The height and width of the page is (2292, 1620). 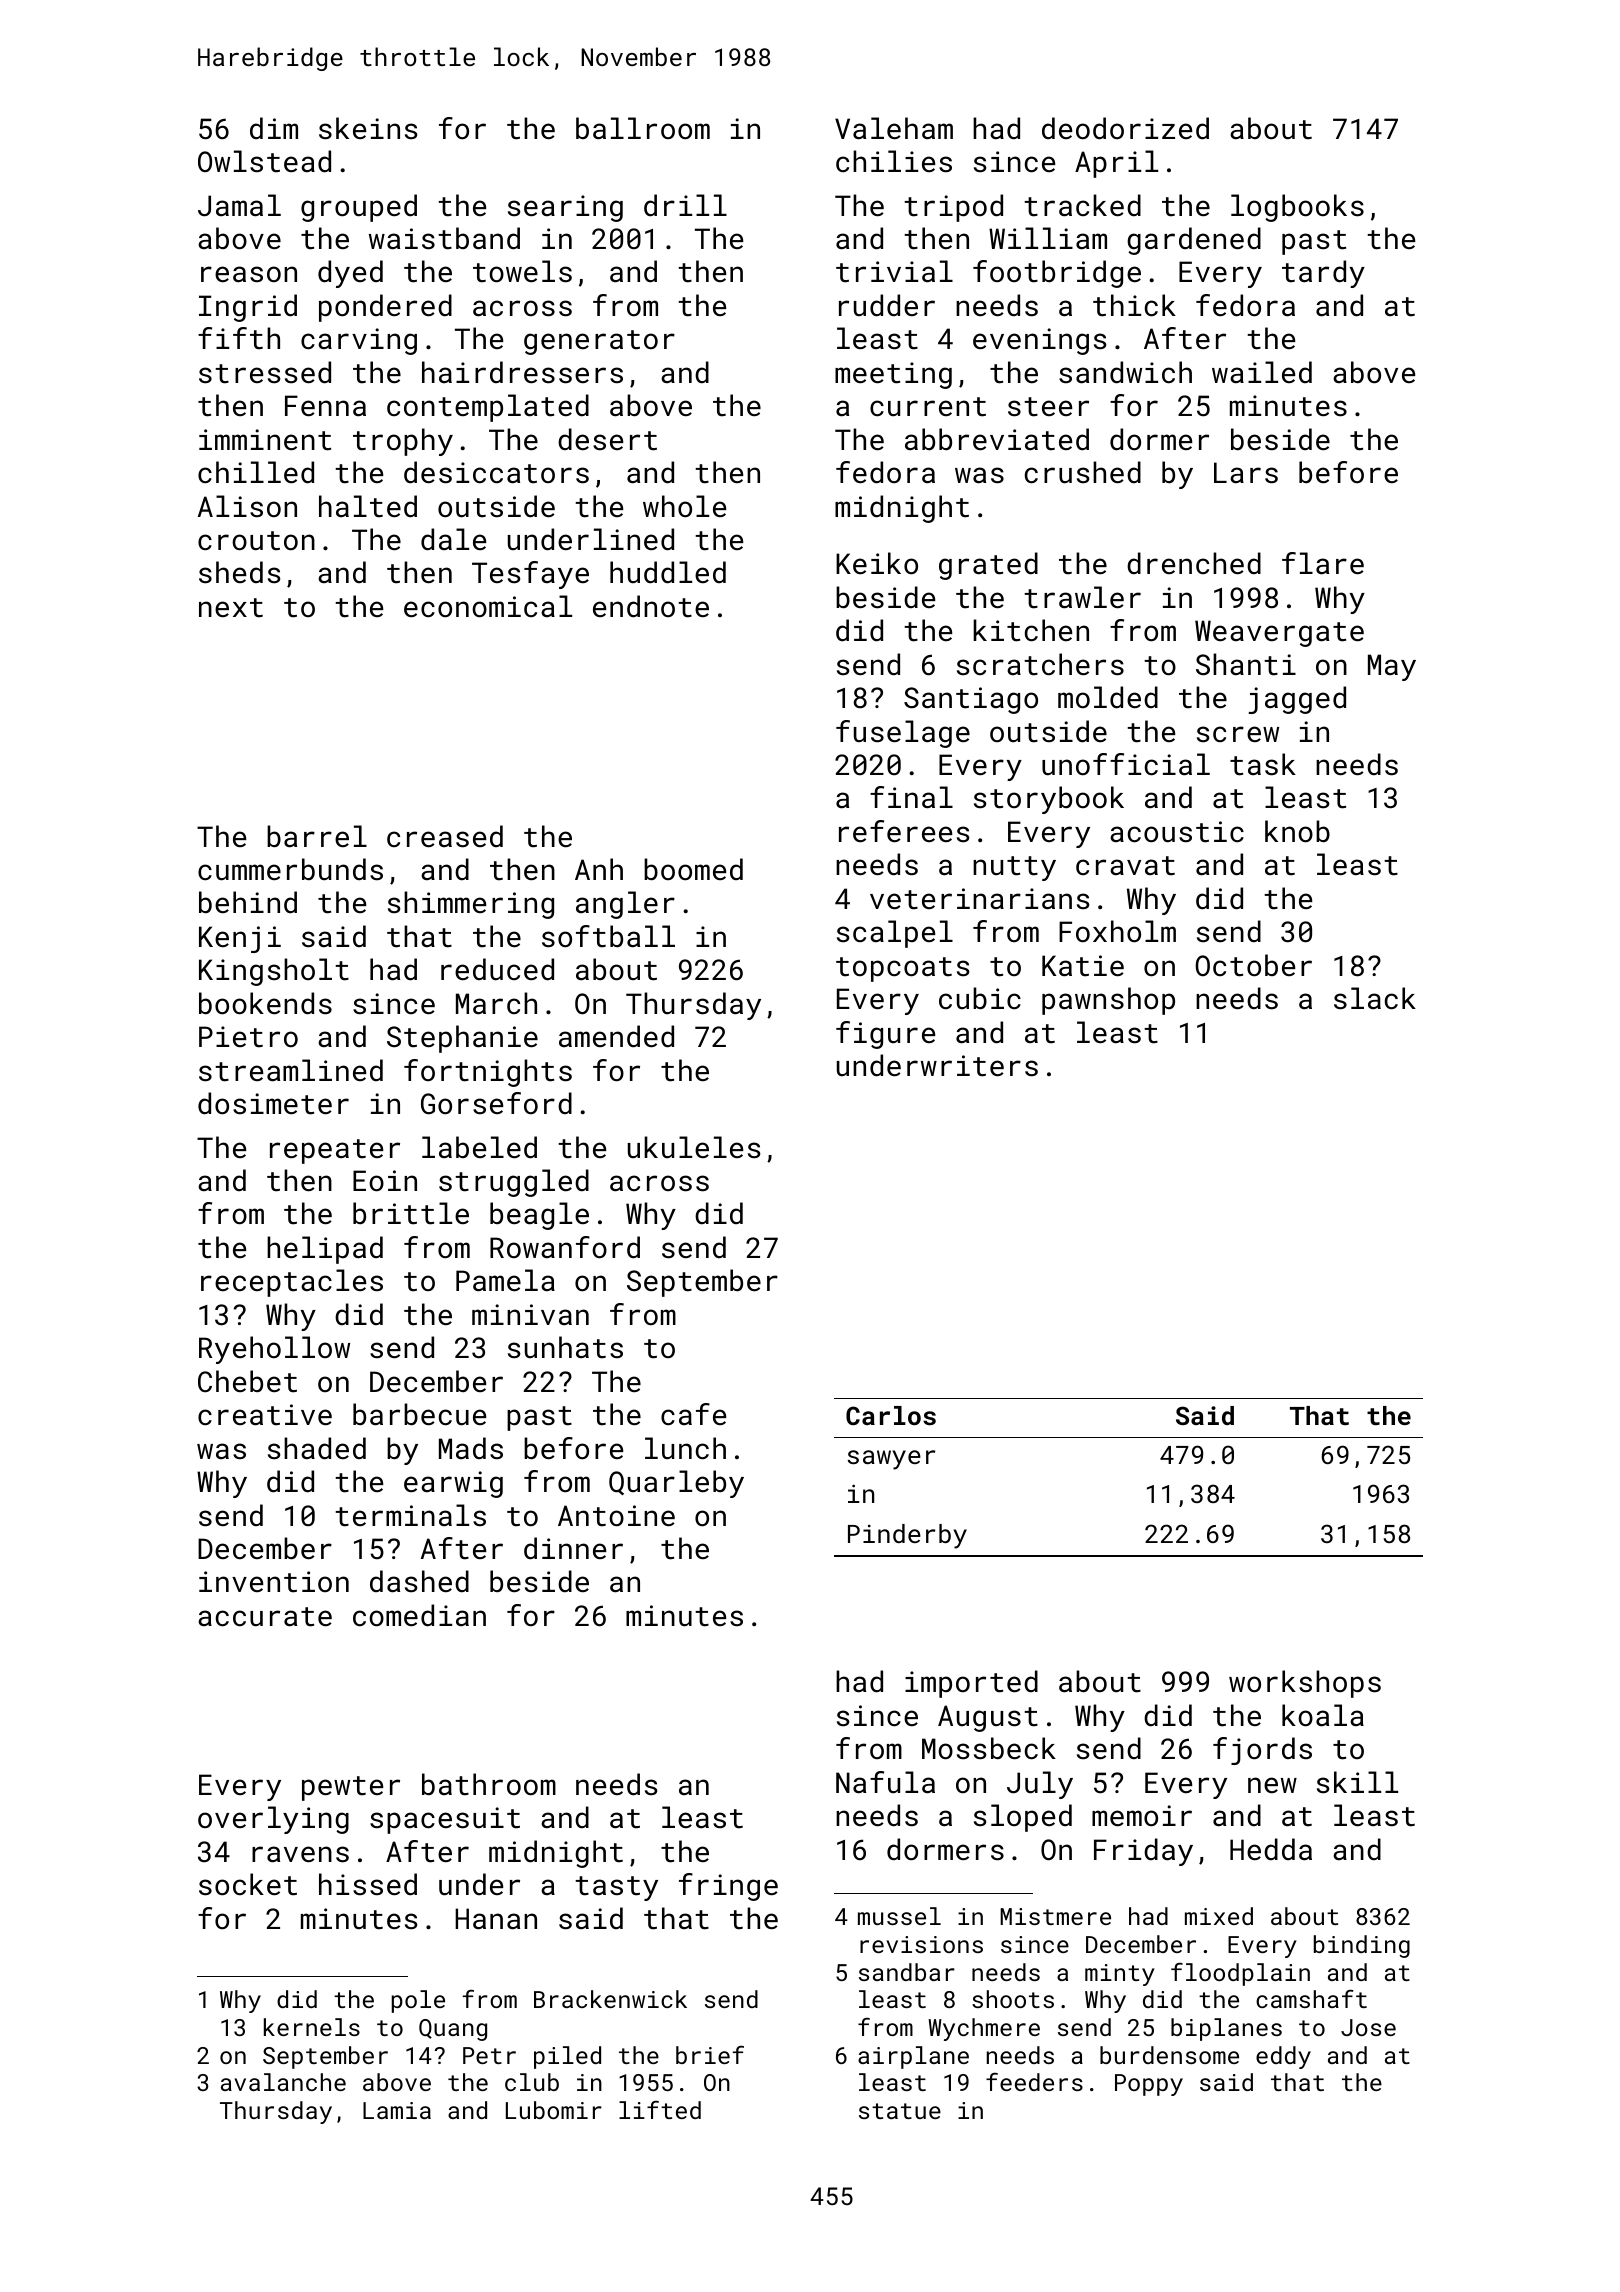 I want to click on ballroom, so click(x=643, y=128).
